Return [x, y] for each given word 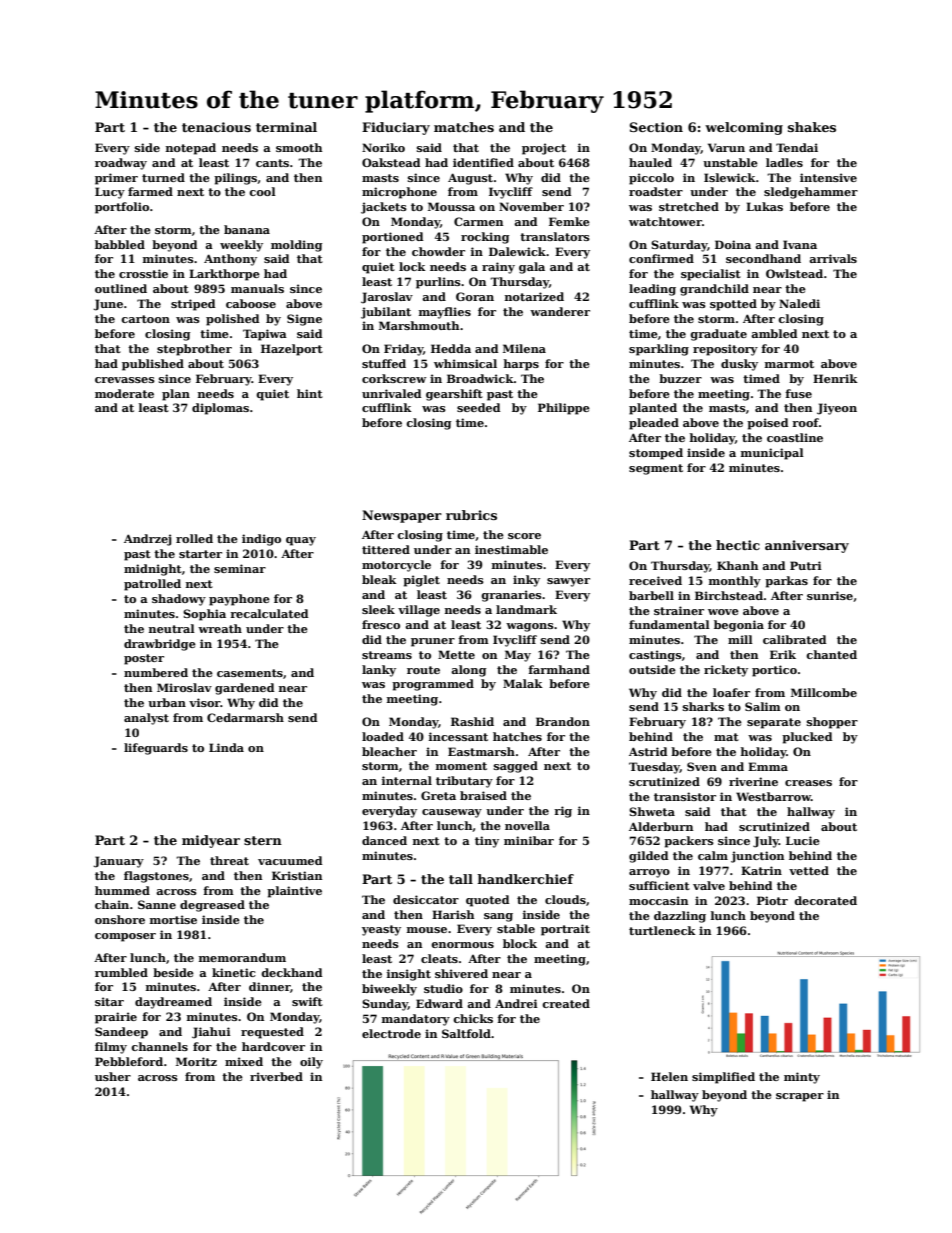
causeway [452, 813]
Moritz [196, 1061]
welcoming [744, 128]
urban [167, 702]
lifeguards [156, 749]
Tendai [797, 147]
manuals [257, 288]
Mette [456, 654]
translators [555, 236]
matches [464, 127]
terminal [286, 127]
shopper [832, 723]
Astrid [648, 751]
